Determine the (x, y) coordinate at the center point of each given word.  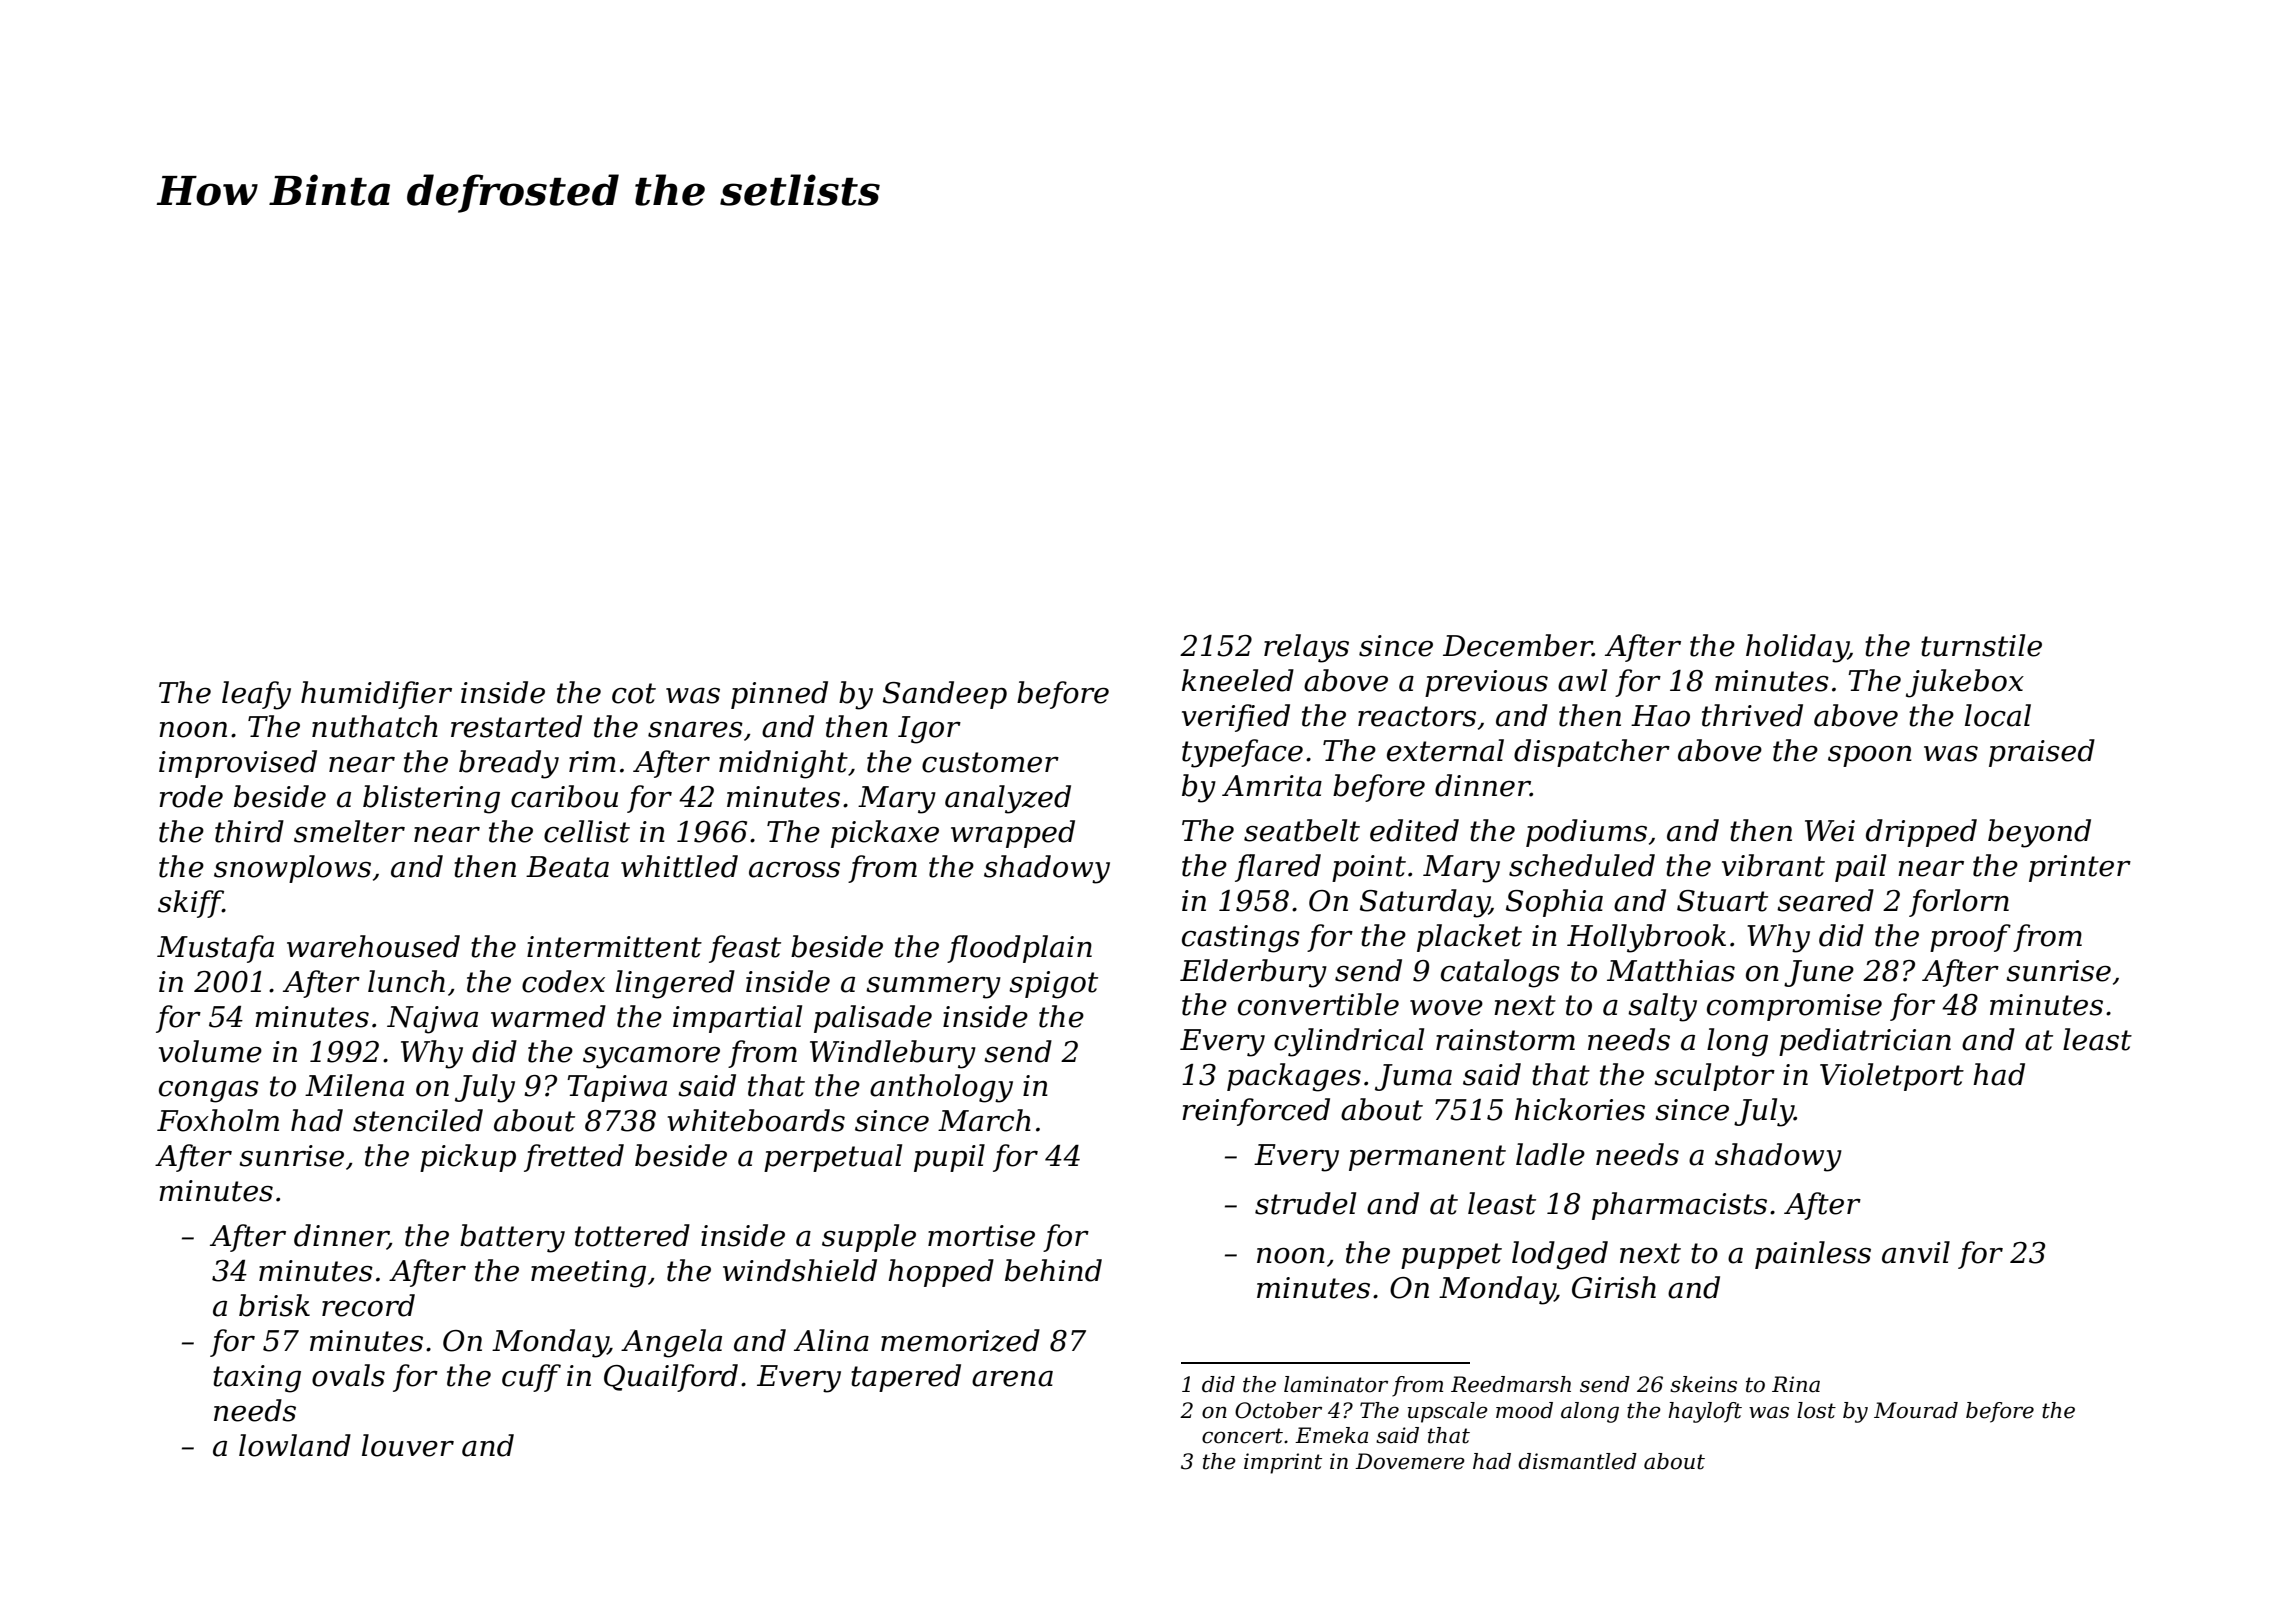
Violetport (1892, 1077)
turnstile (1981, 645)
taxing (257, 1379)
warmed (548, 1016)
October (1278, 1410)
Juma (1413, 1077)
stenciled (418, 1120)
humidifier (376, 695)
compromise (1794, 1007)
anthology (941, 1088)
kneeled (1238, 680)
